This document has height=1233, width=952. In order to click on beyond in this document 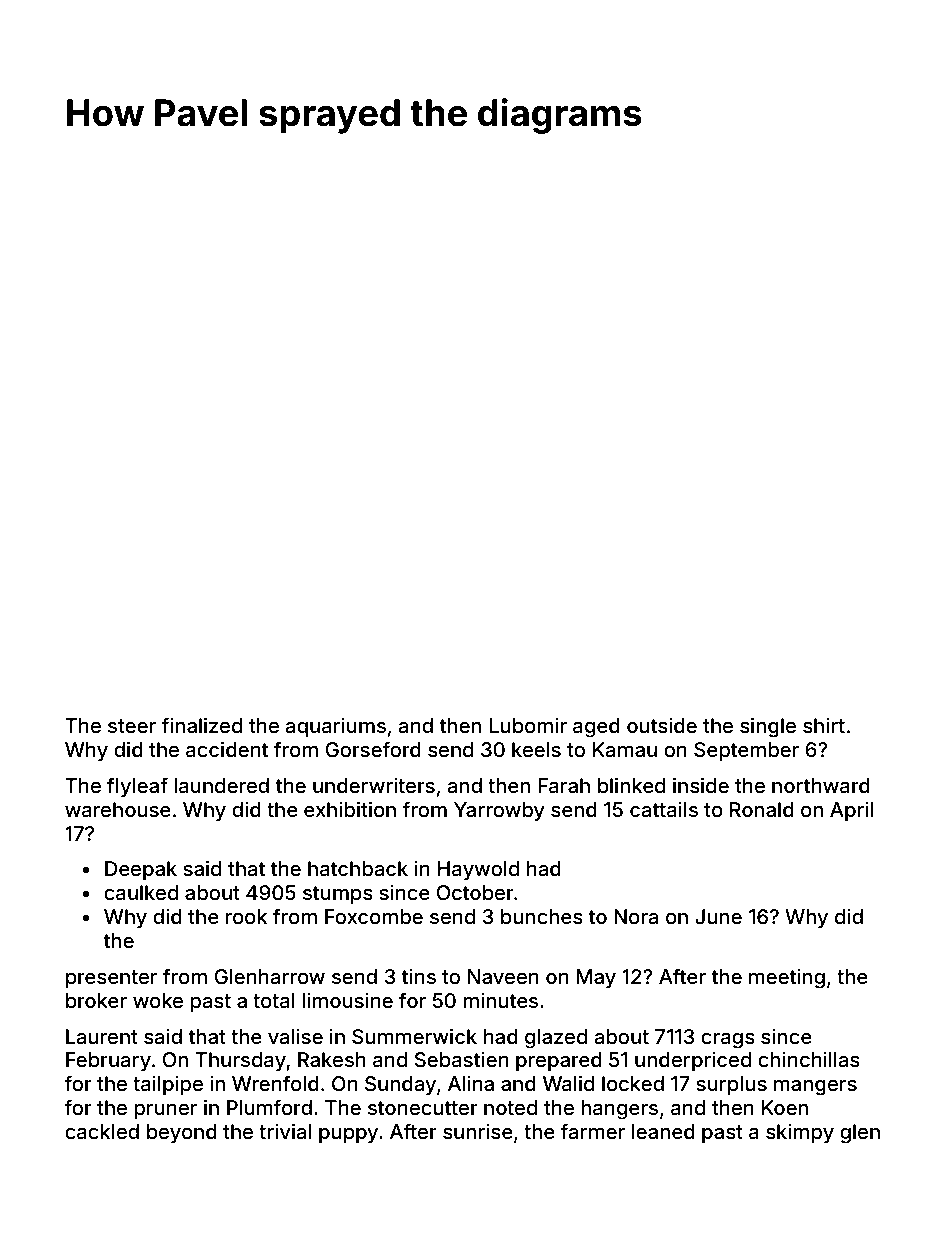, I will do `click(182, 1133)`.
